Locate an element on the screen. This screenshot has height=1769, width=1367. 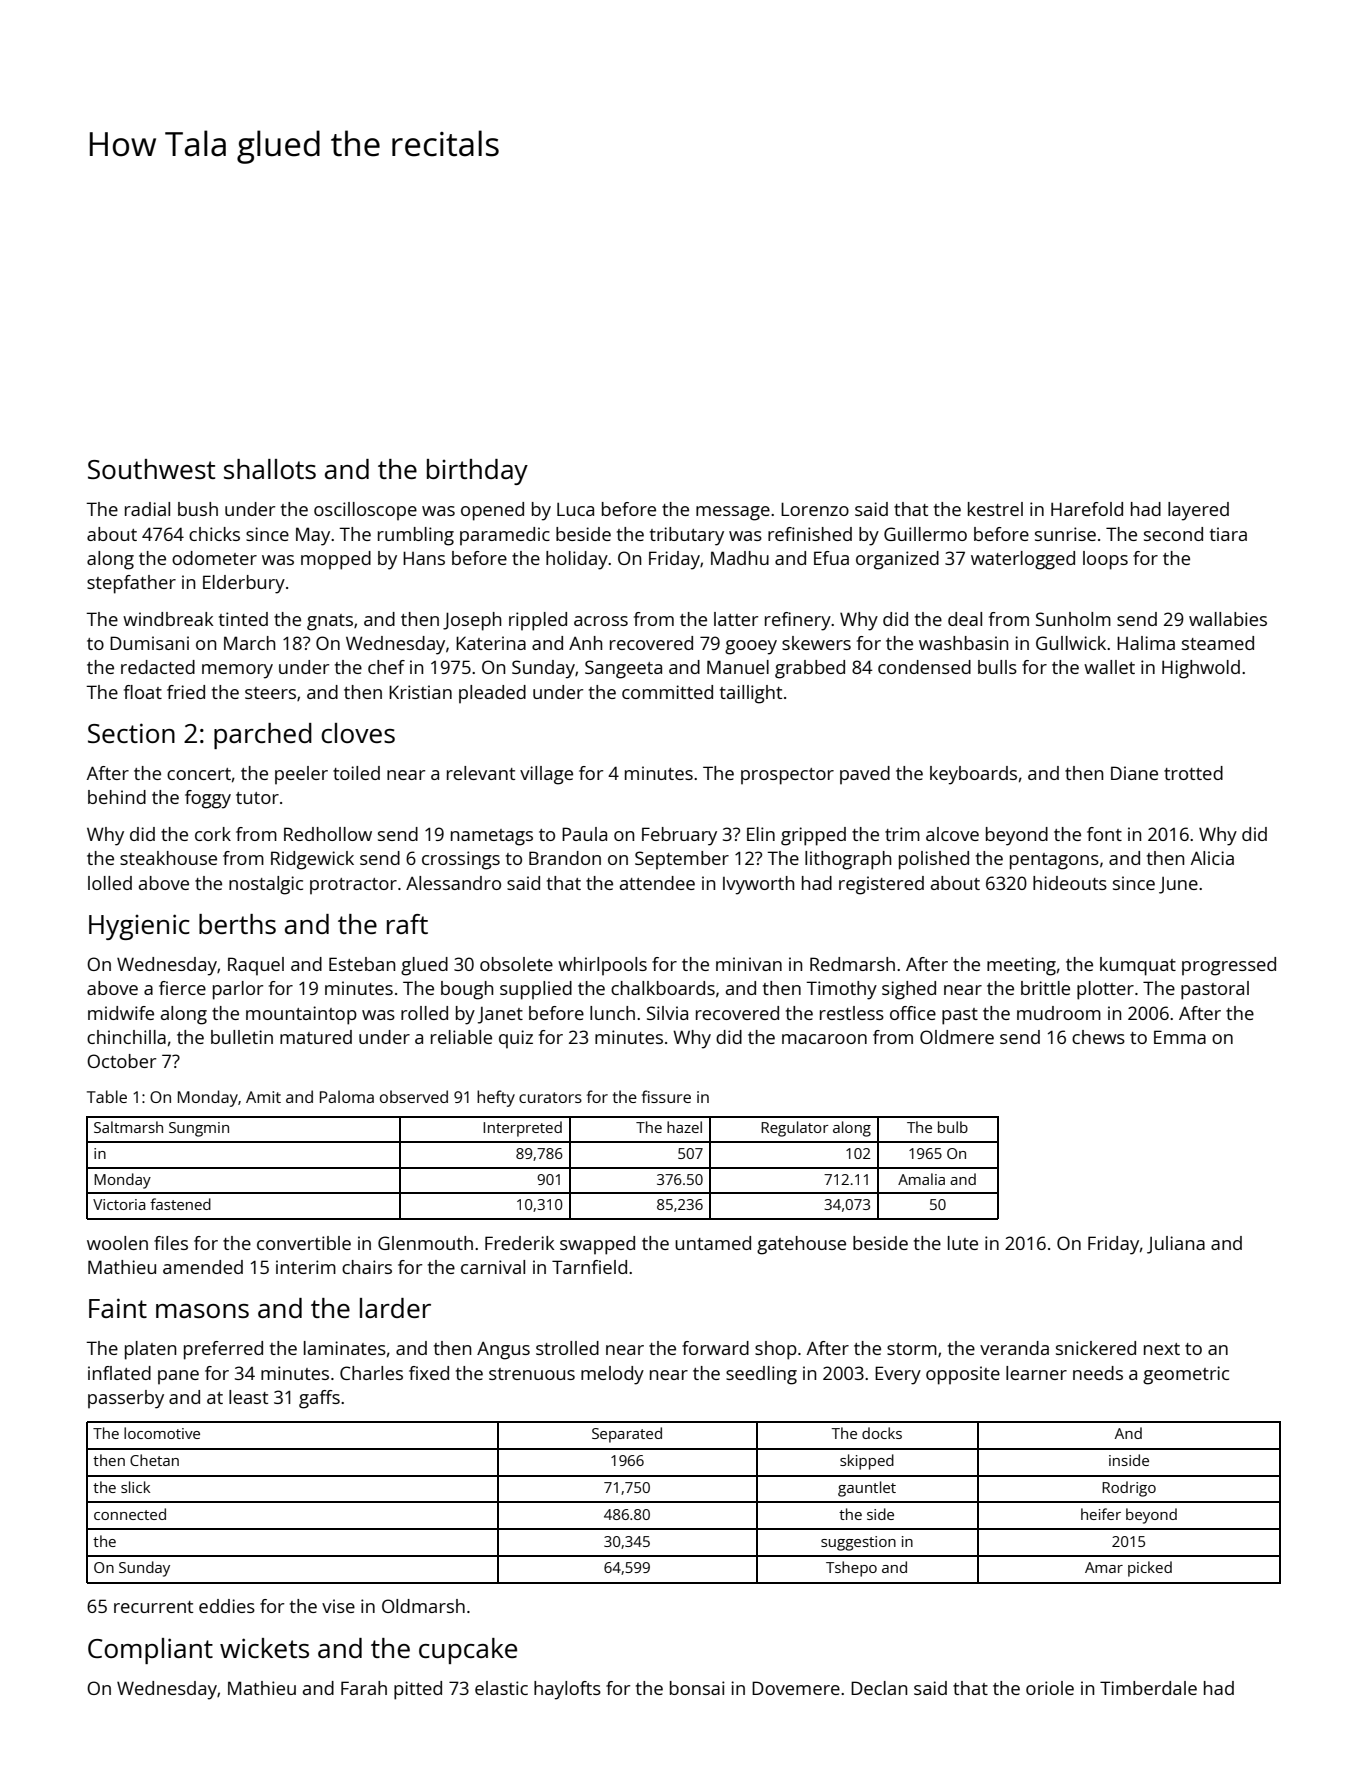
Highwold is located at coordinates (1201, 669).
